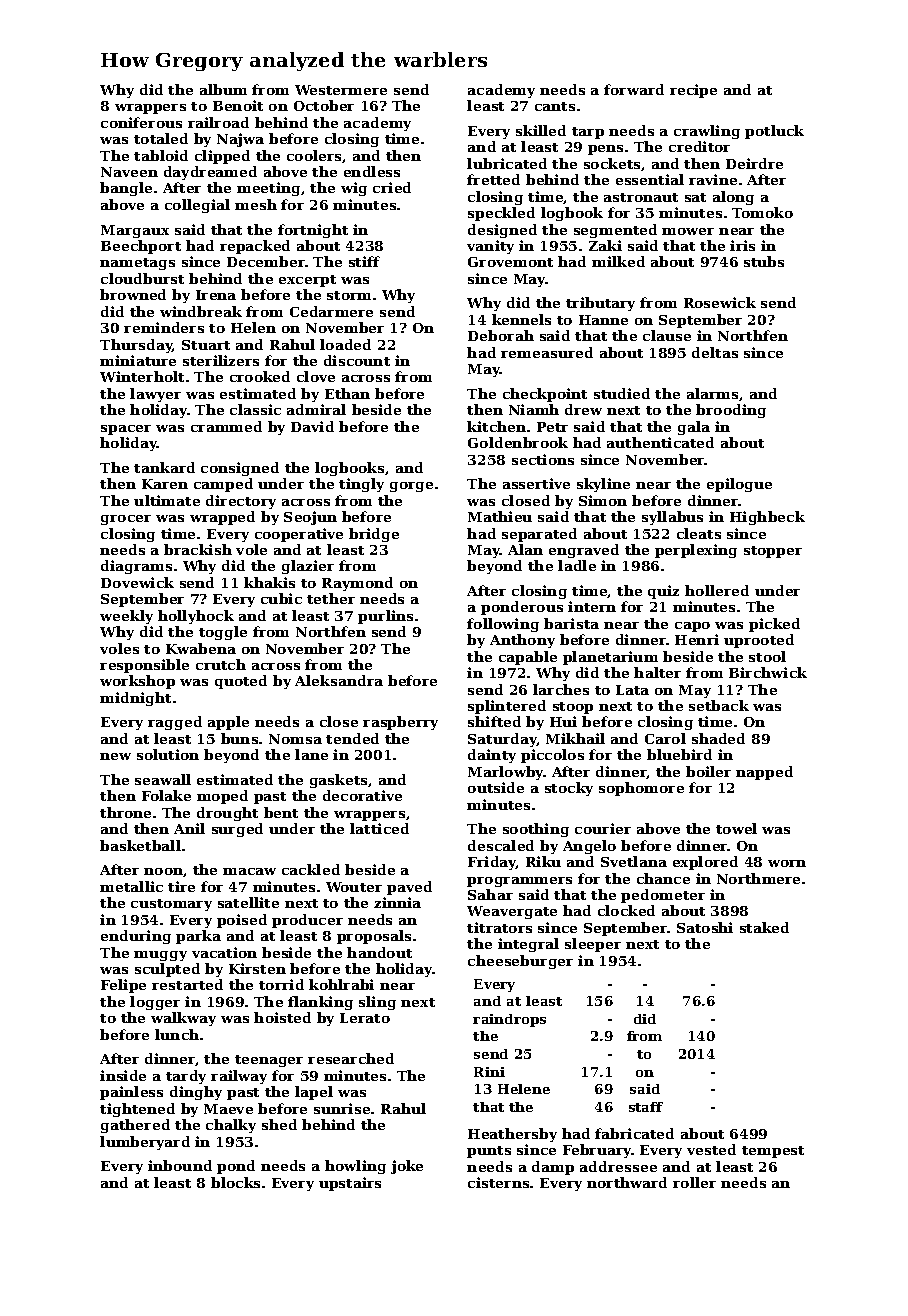  Describe the element at coordinates (646, 1107) in the screenshot. I see `staff` at that location.
